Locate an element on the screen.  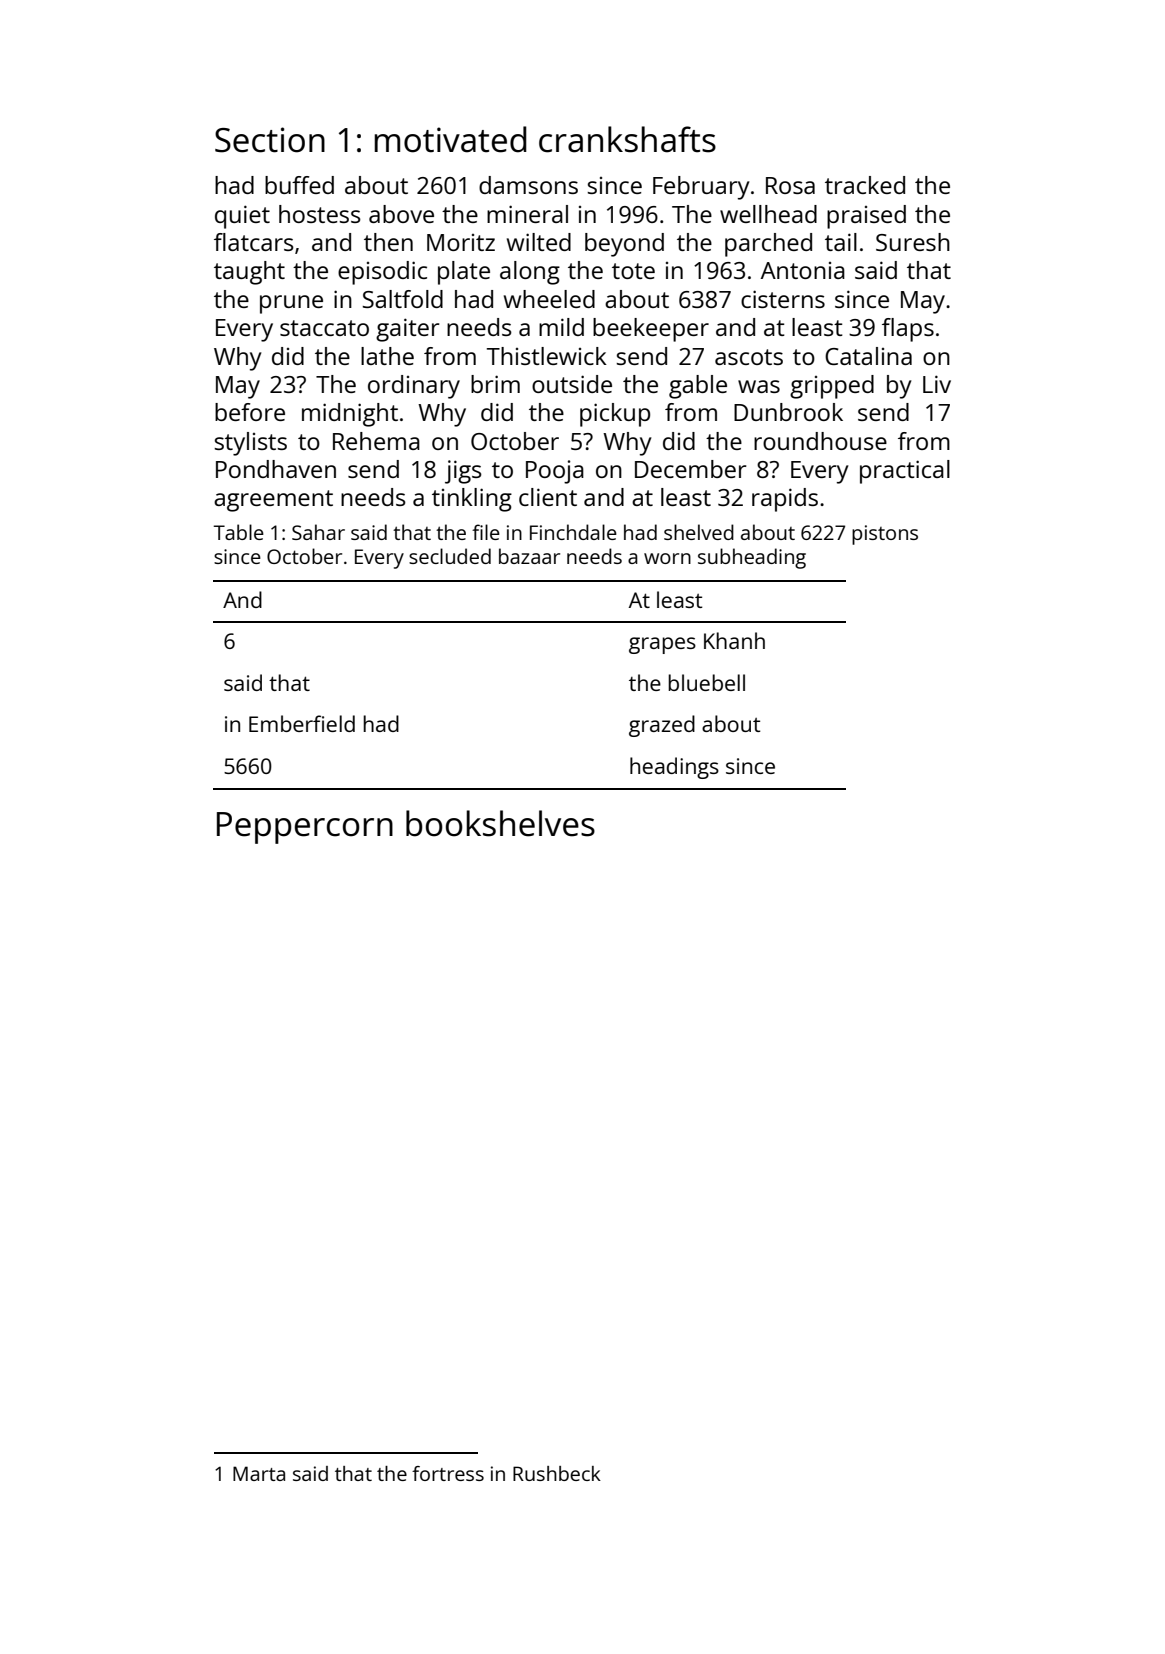
Peppercorn is located at coordinates (305, 828).
